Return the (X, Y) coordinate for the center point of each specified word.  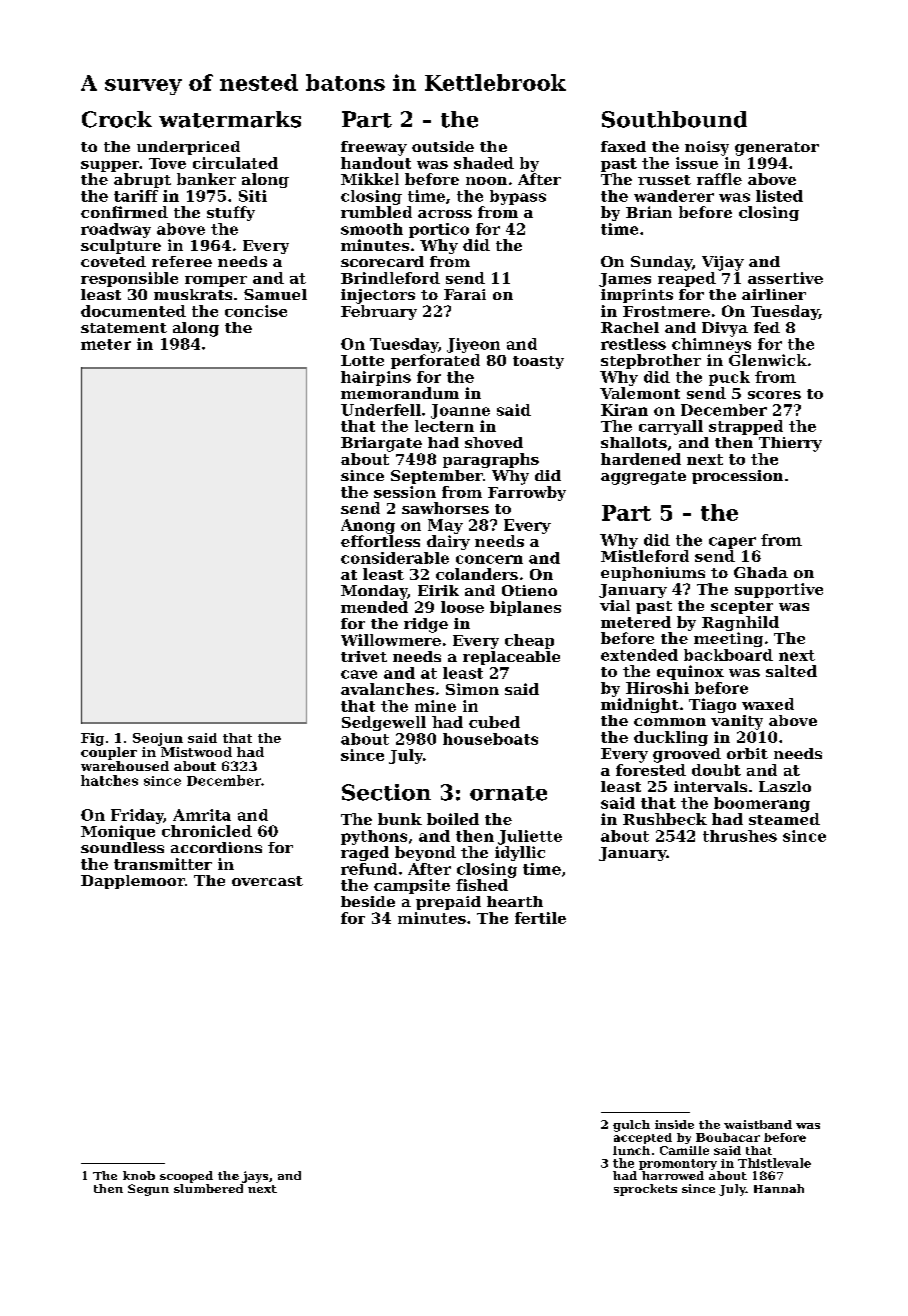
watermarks (230, 119)
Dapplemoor (133, 882)
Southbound (674, 119)
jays (255, 1177)
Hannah (779, 1188)
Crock (117, 119)
